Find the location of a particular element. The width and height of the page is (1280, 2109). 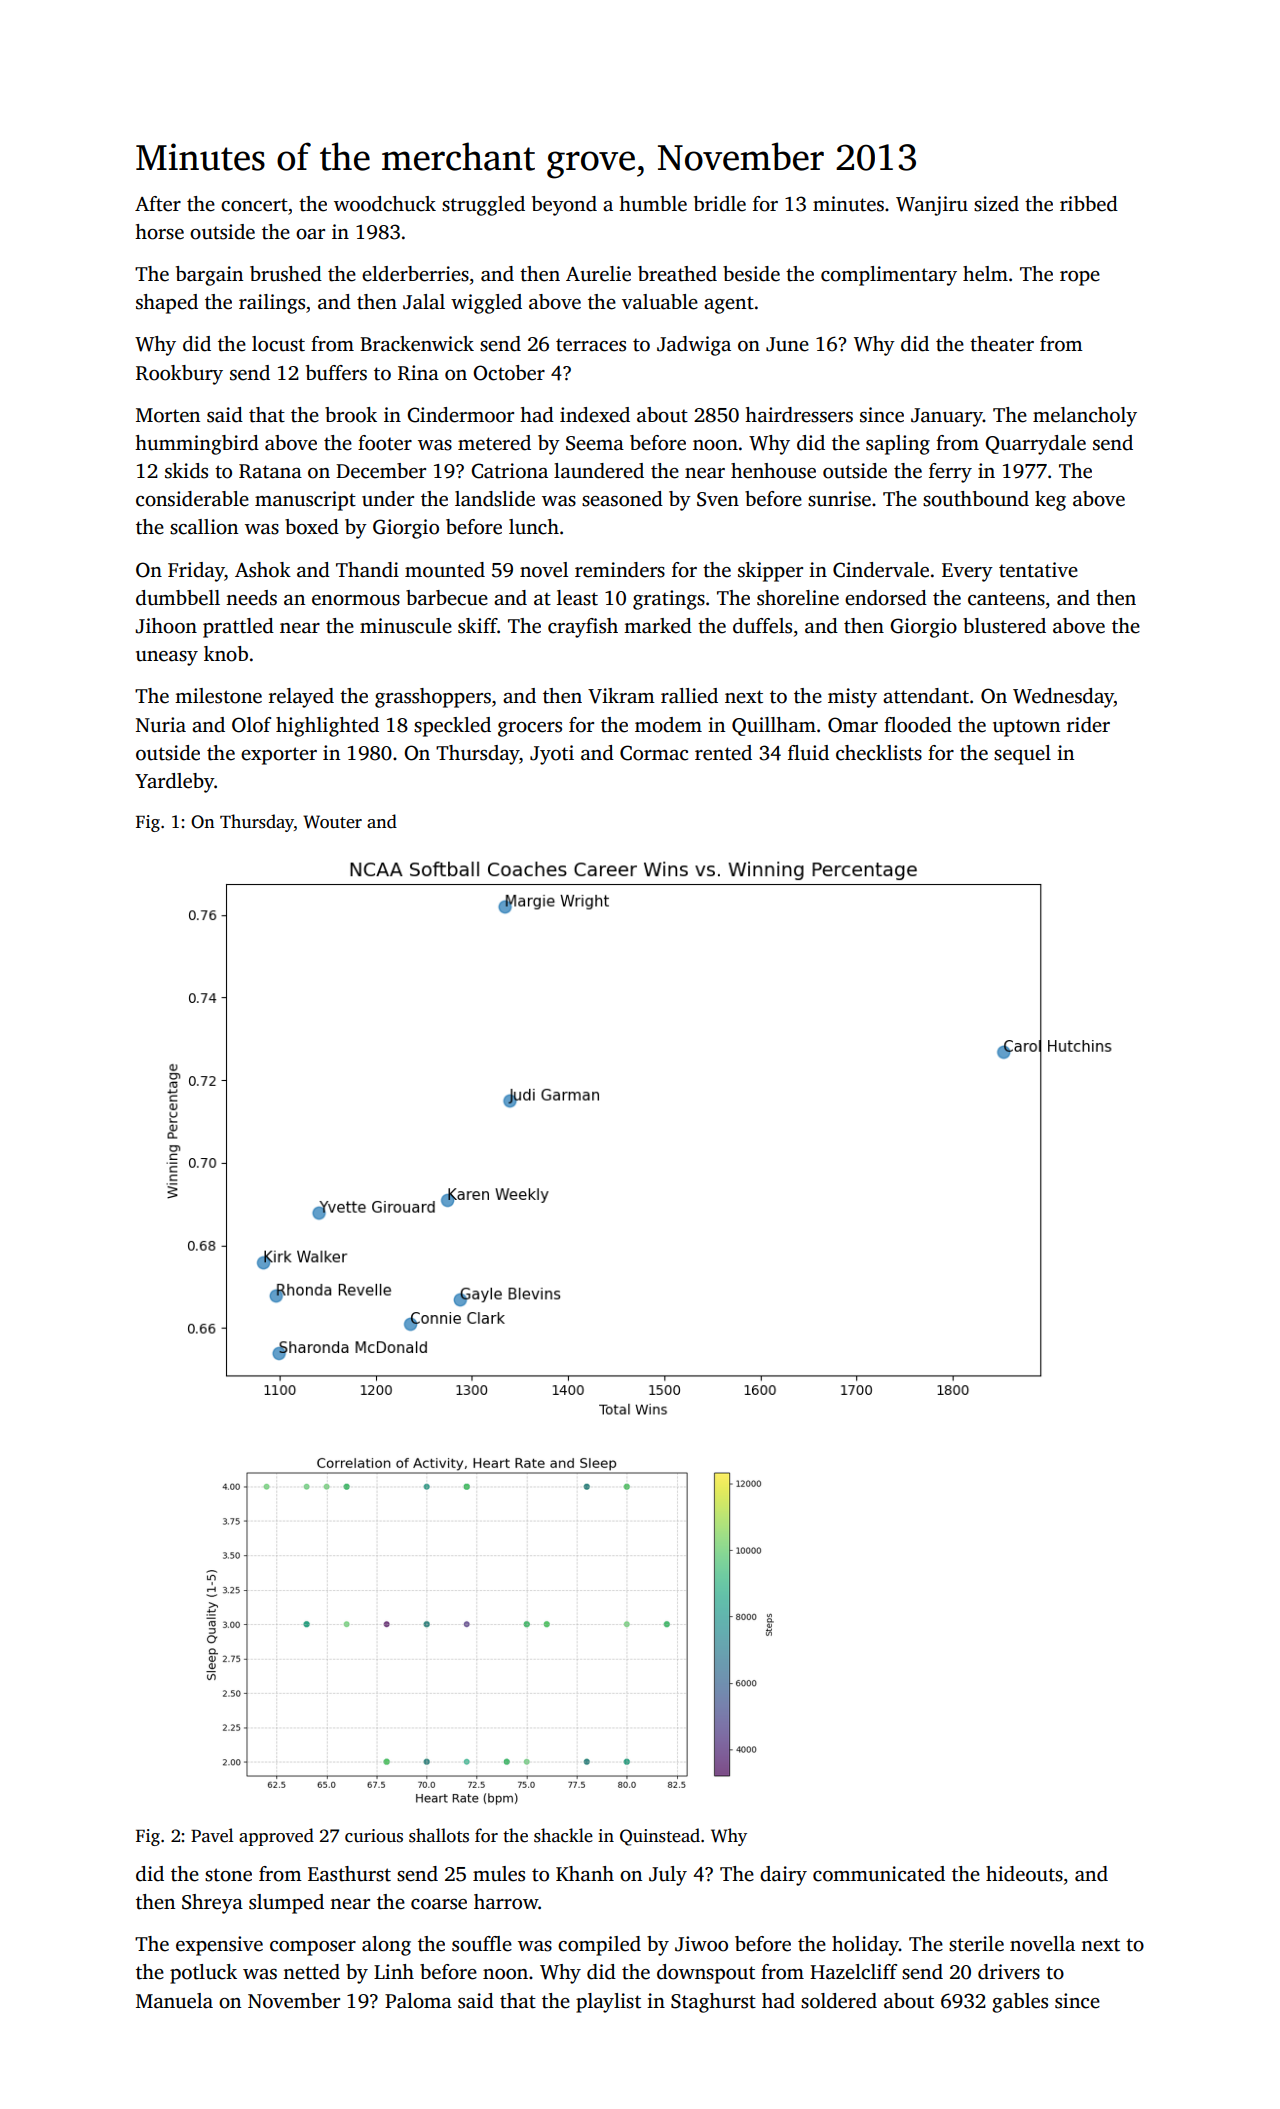

shallots is located at coordinates (439, 1835).
